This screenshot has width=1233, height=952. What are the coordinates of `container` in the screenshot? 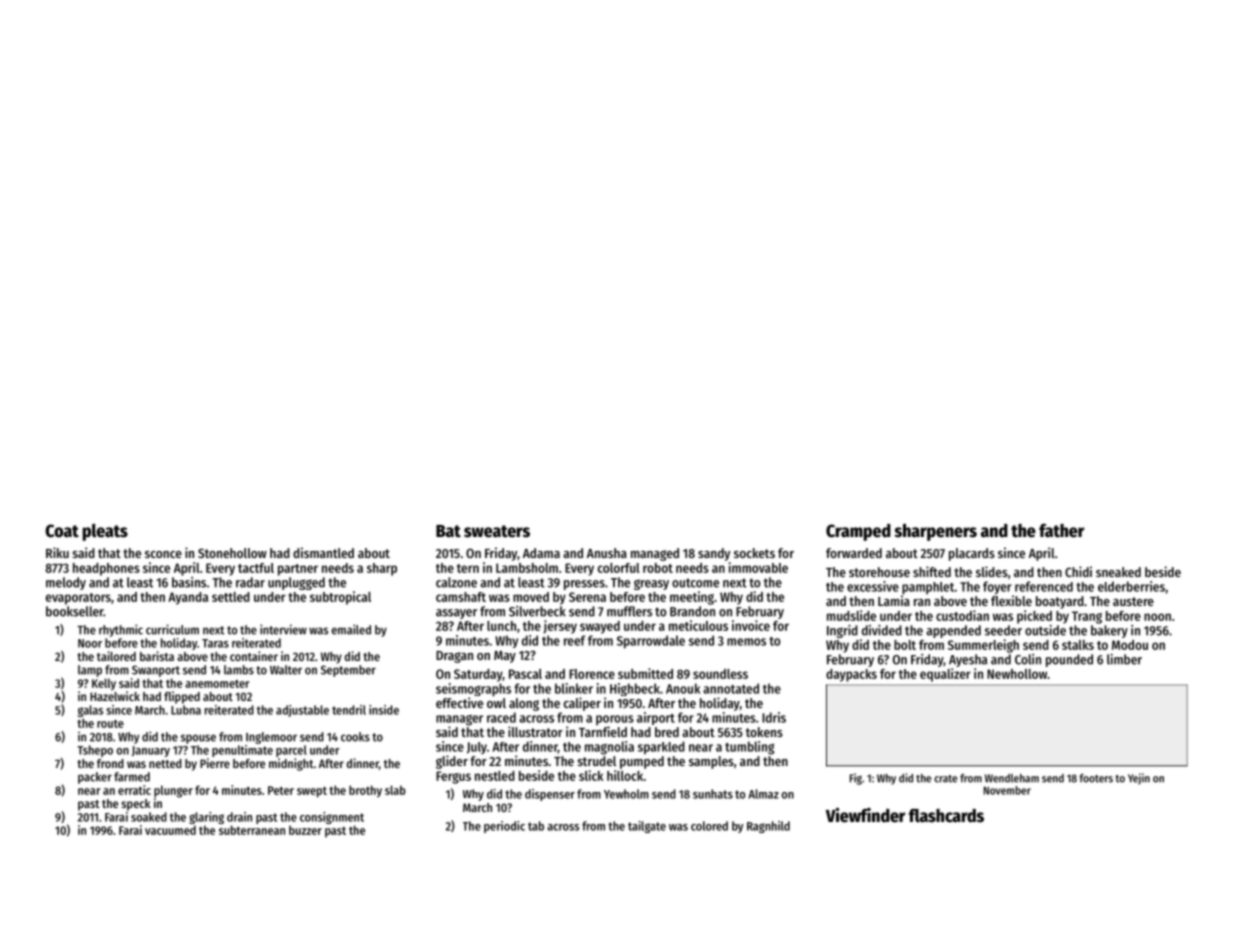 It's located at (254, 656).
